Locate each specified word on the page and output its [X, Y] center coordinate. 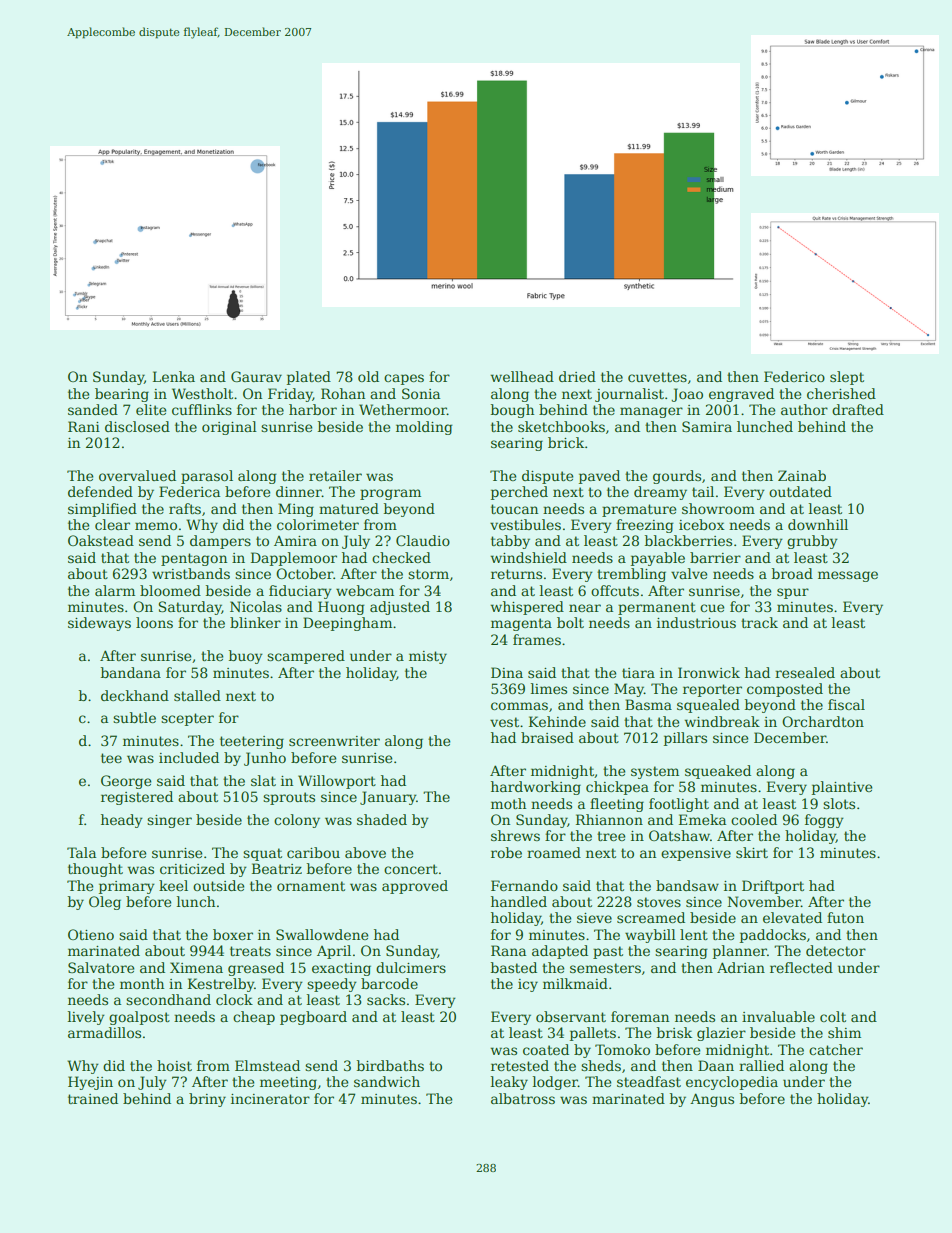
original [229, 428]
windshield [529, 557]
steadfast [649, 1081]
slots [839, 803]
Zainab [802, 475]
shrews [515, 835]
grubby [812, 542]
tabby [510, 542]
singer [169, 821]
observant [571, 1016]
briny [207, 1100]
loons [154, 622]
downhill [818, 524]
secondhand [168, 999]
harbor [313, 409]
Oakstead [101, 540]
